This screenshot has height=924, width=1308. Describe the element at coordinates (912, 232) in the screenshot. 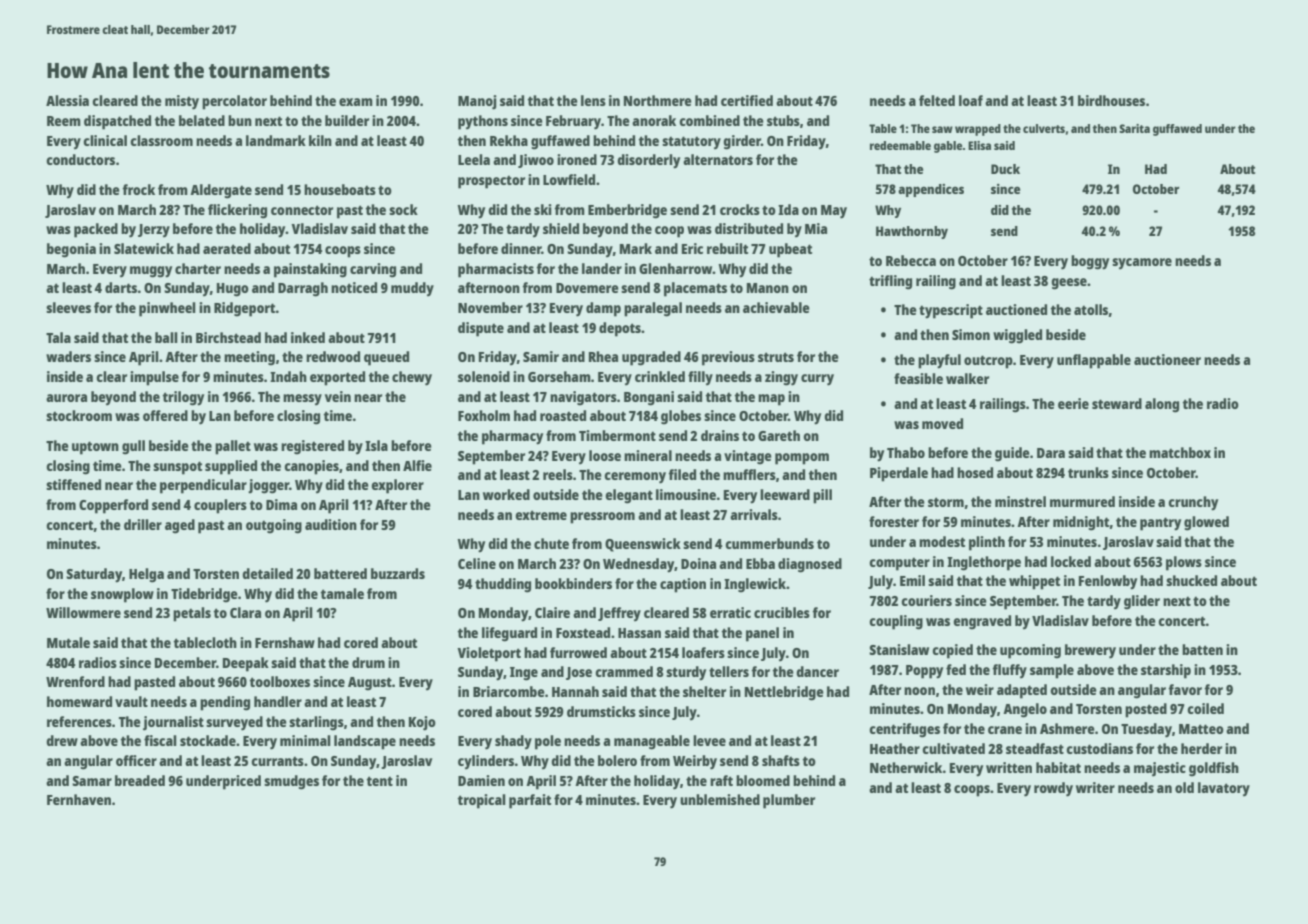

I see `Hawthornby` at that location.
